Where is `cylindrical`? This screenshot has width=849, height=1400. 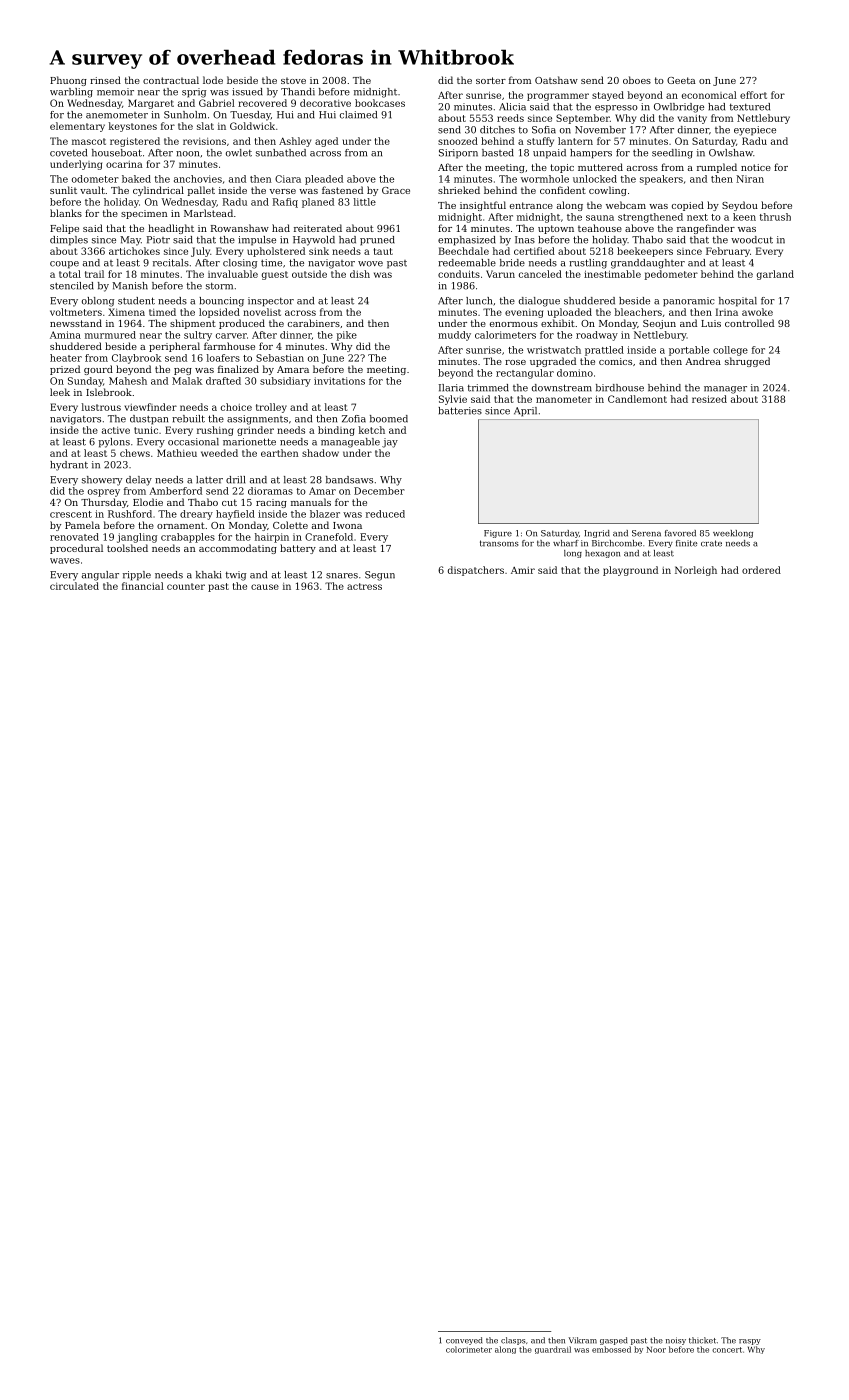 cylindrical is located at coordinates (158, 191).
